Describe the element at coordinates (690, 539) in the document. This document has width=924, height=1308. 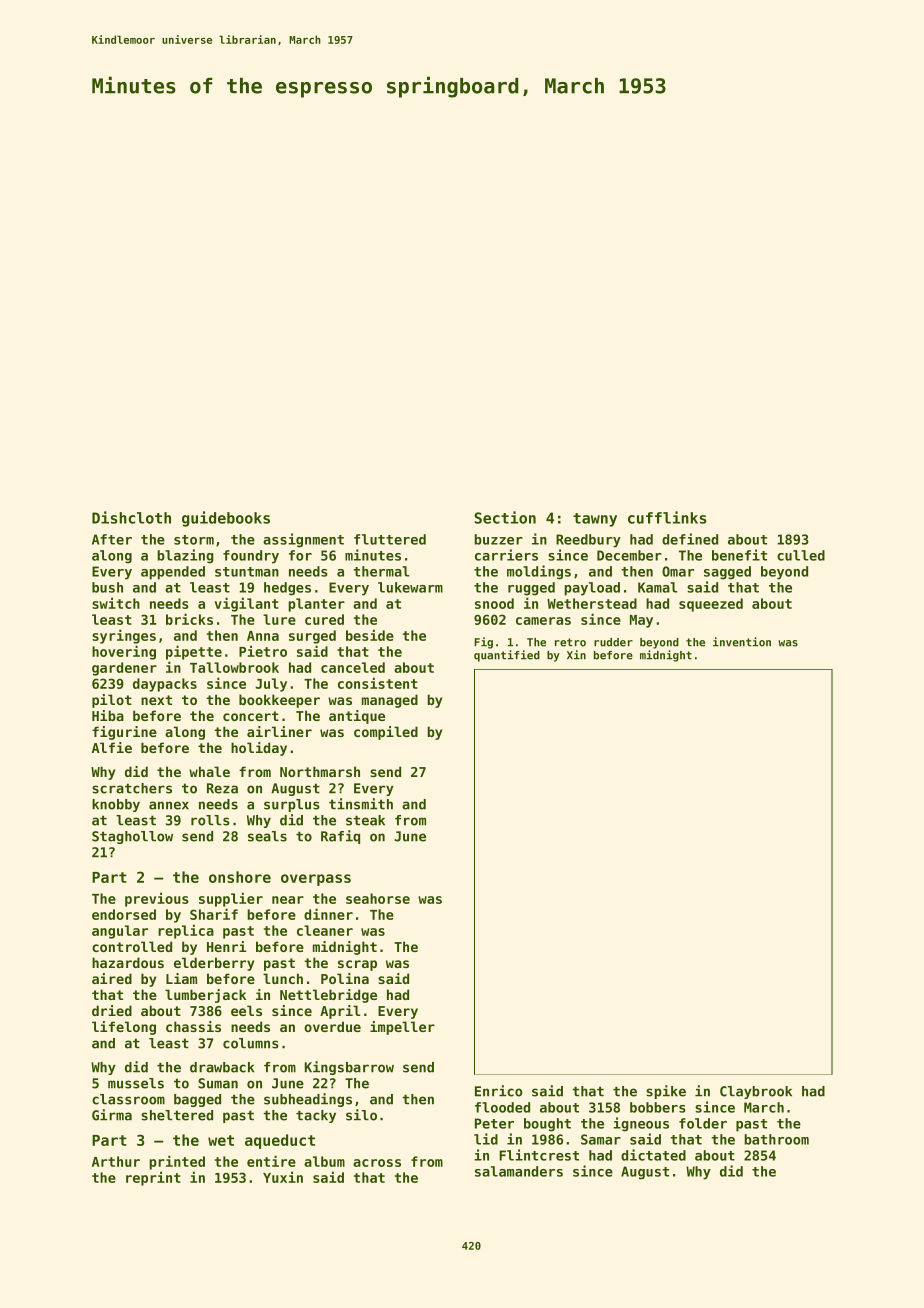
I see `defined` at that location.
